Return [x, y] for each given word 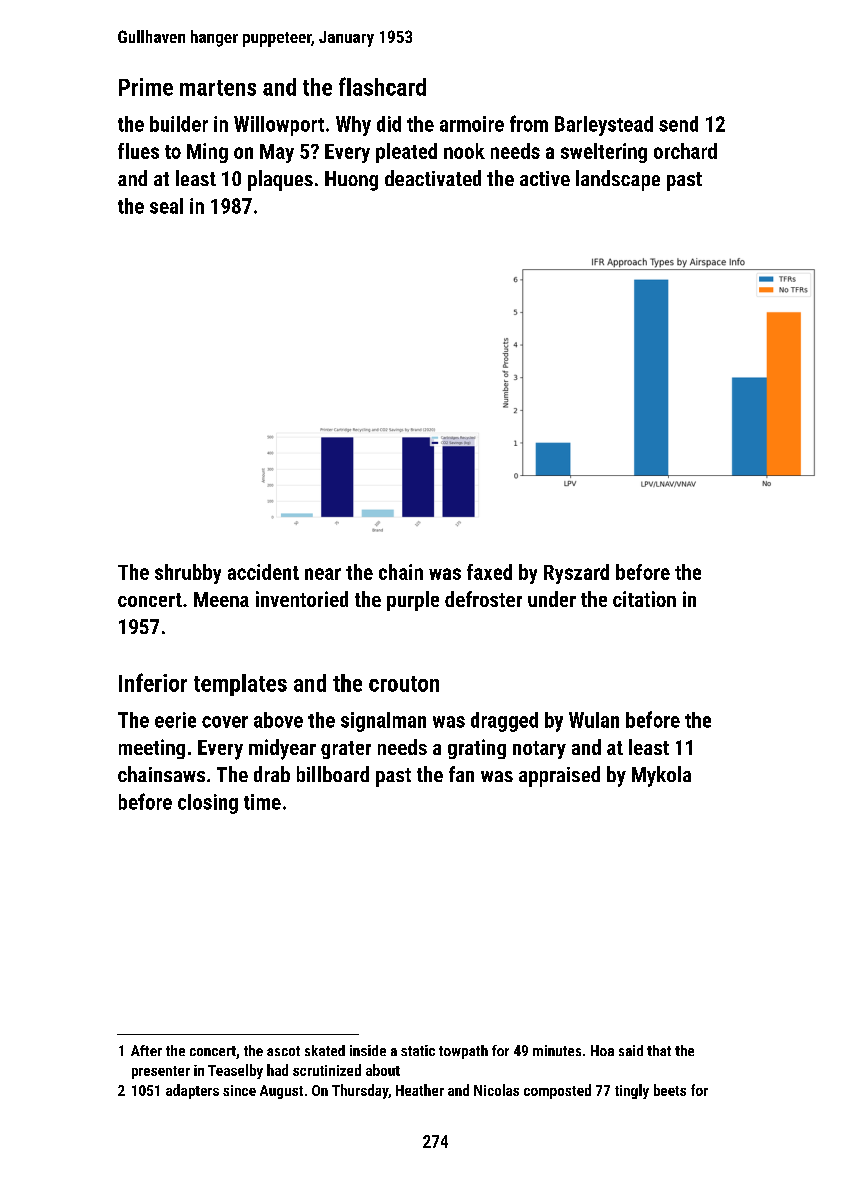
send [678, 124]
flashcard [382, 86]
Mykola [661, 776]
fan [461, 774]
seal [166, 206]
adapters [192, 1091]
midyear [282, 749]
